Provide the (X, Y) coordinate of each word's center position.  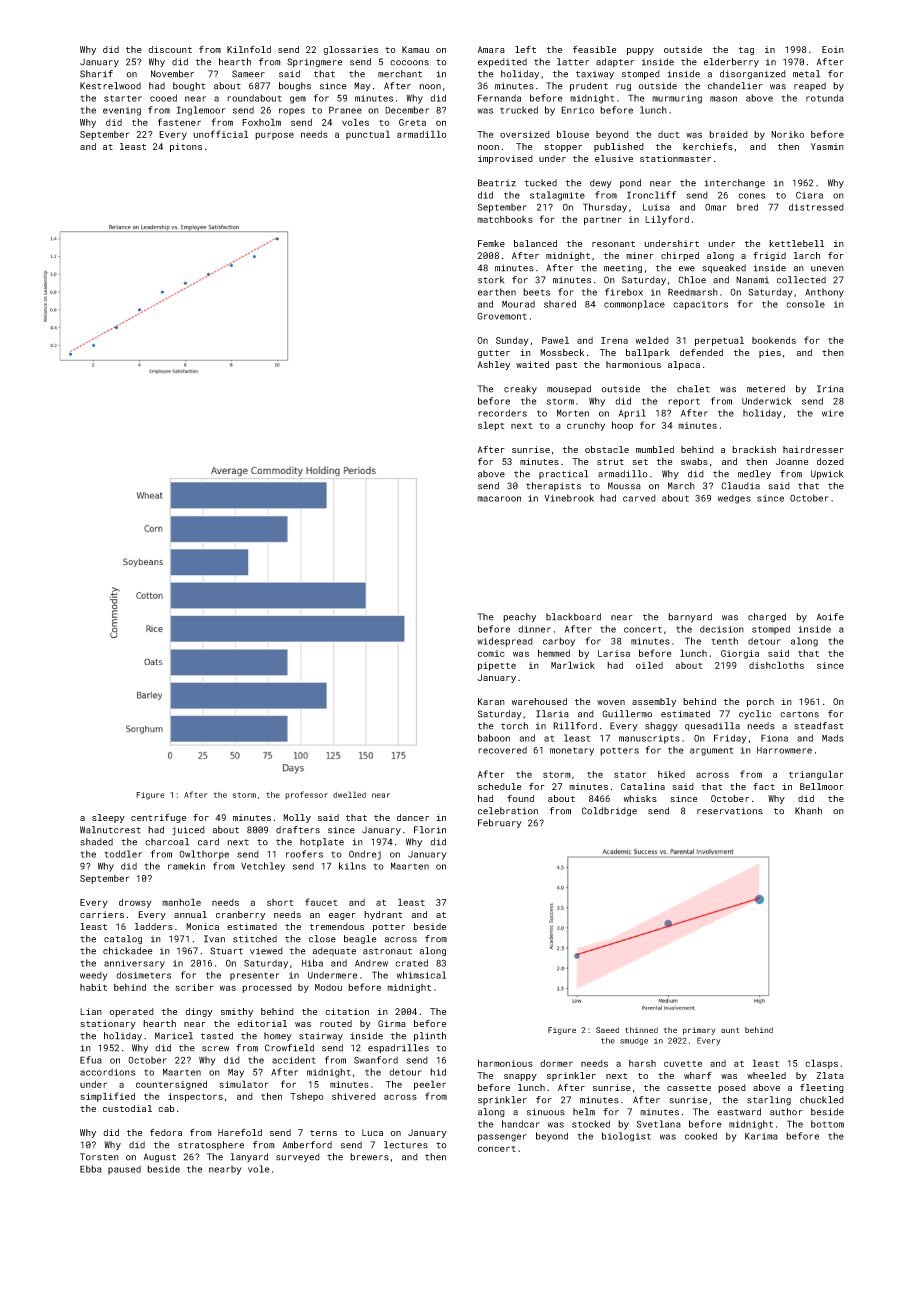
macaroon (499, 499)
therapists (553, 486)
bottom (827, 1124)
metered (766, 389)
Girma (392, 1023)
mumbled (655, 449)
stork (491, 280)
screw (215, 1049)
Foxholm (261, 122)
